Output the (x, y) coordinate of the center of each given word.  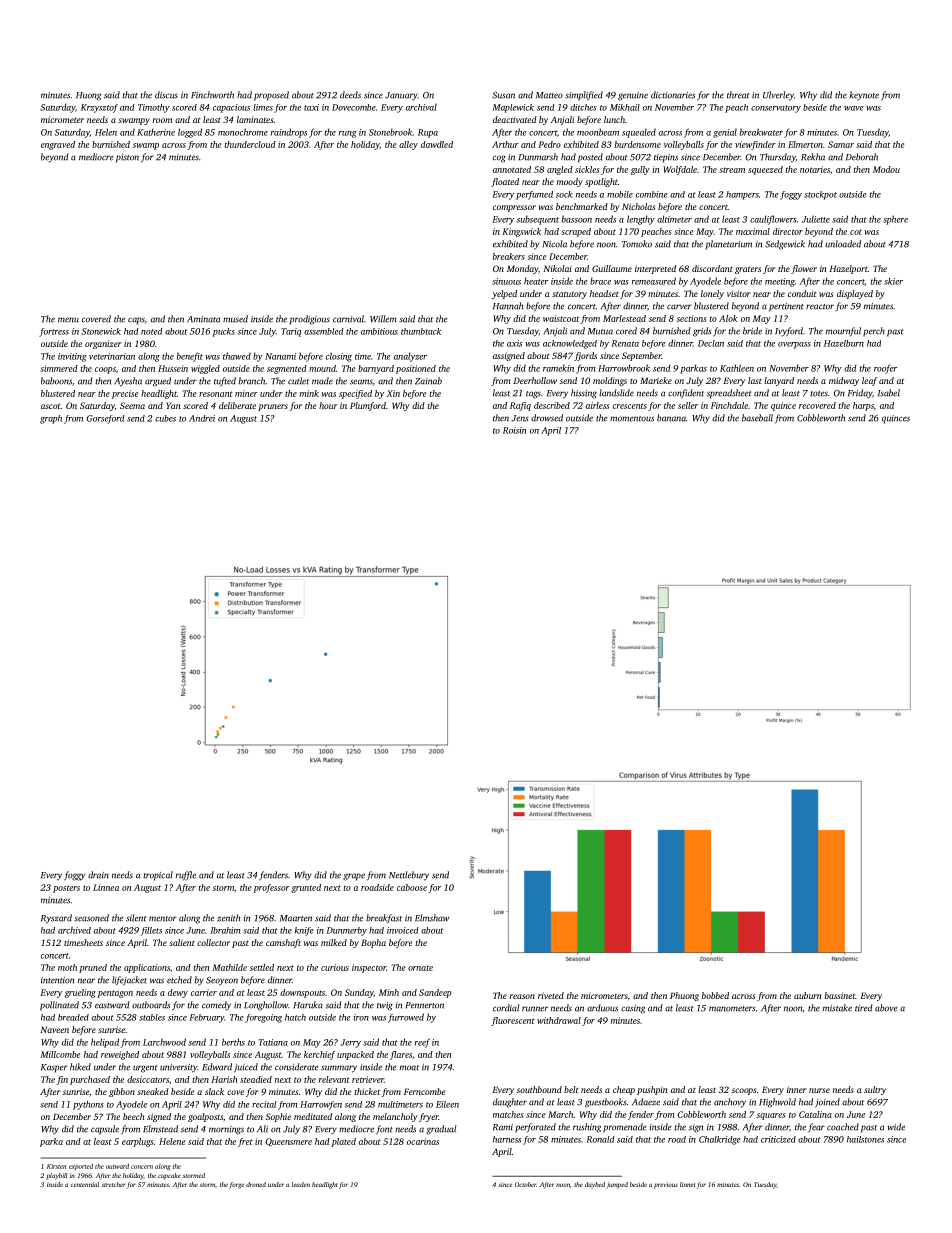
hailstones (865, 1139)
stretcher (113, 1184)
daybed (595, 1185)
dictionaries (673, 95)
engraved (58, 145)
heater (536, 281)
